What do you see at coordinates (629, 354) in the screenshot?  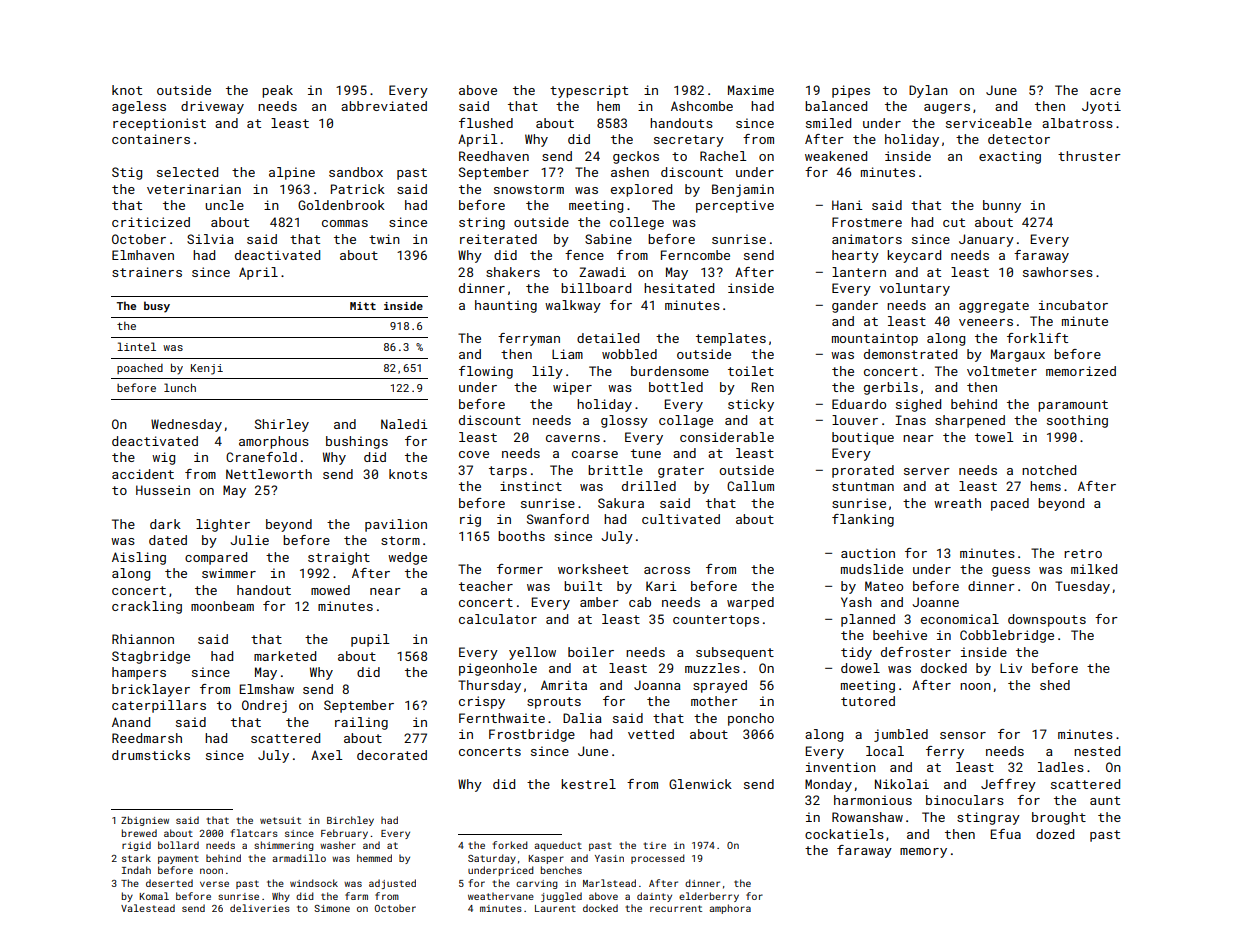 I see `wobbled` at bounding box center [629, 354].
